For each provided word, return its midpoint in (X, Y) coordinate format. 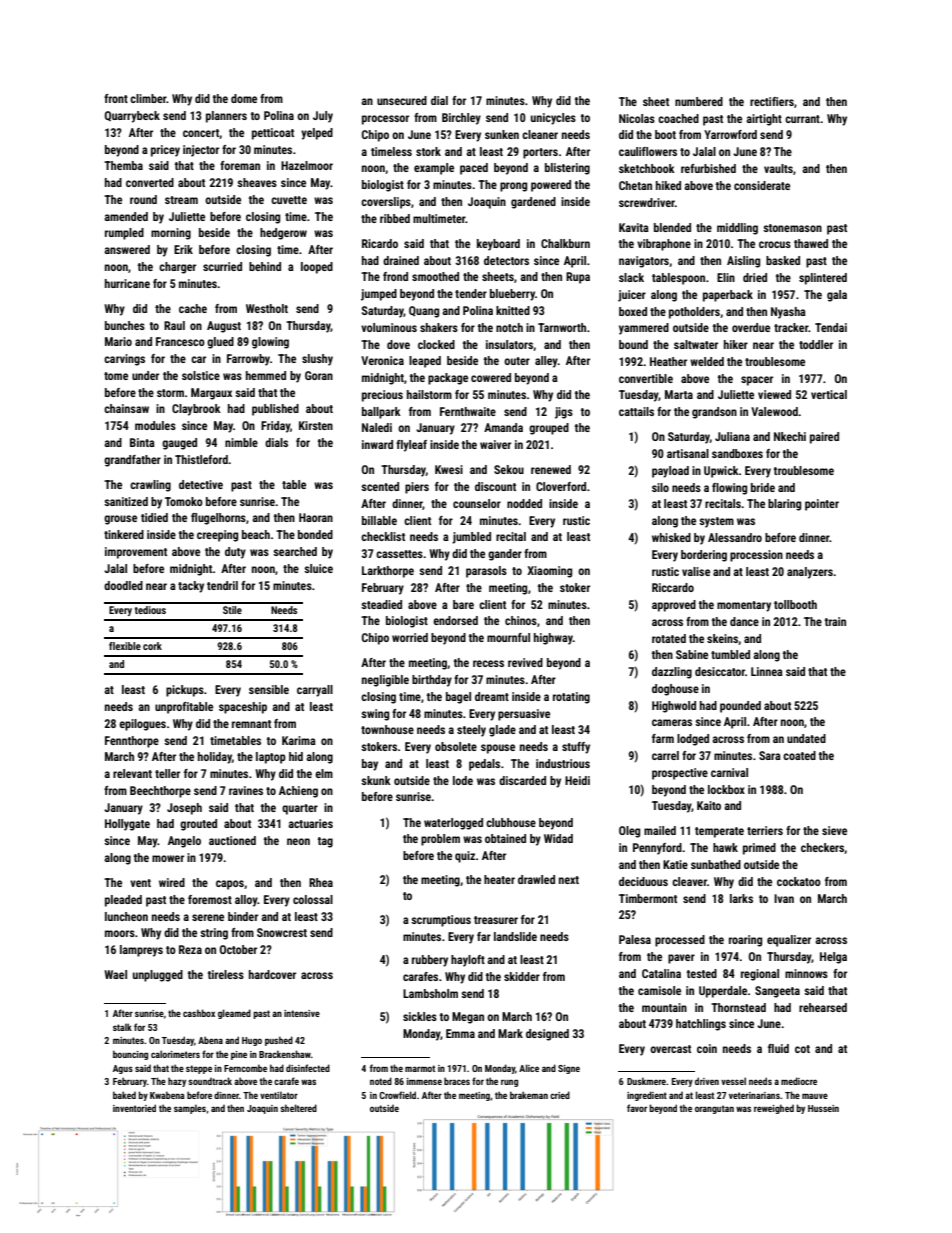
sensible (269, 689)
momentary (744, 606)
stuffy (576, 748)
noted (381, 1081)
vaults (778, 168)
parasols (486, 572)
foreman (240, 165)
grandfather (132, 461)
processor (385, 120)
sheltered (298, 1108)
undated (806, 738)
